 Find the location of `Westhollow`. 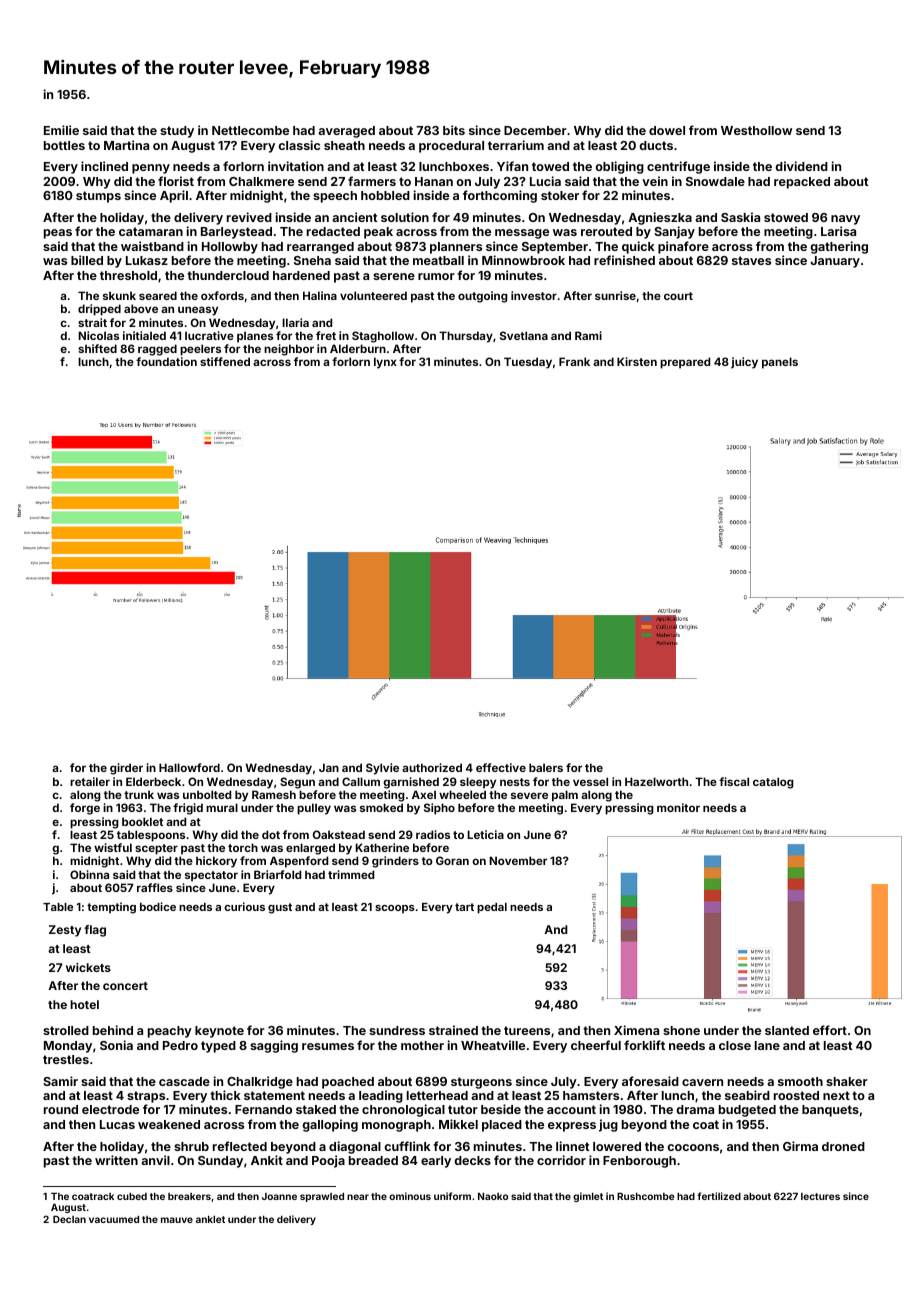

Westhollow is located at coordinates (756, 130).
